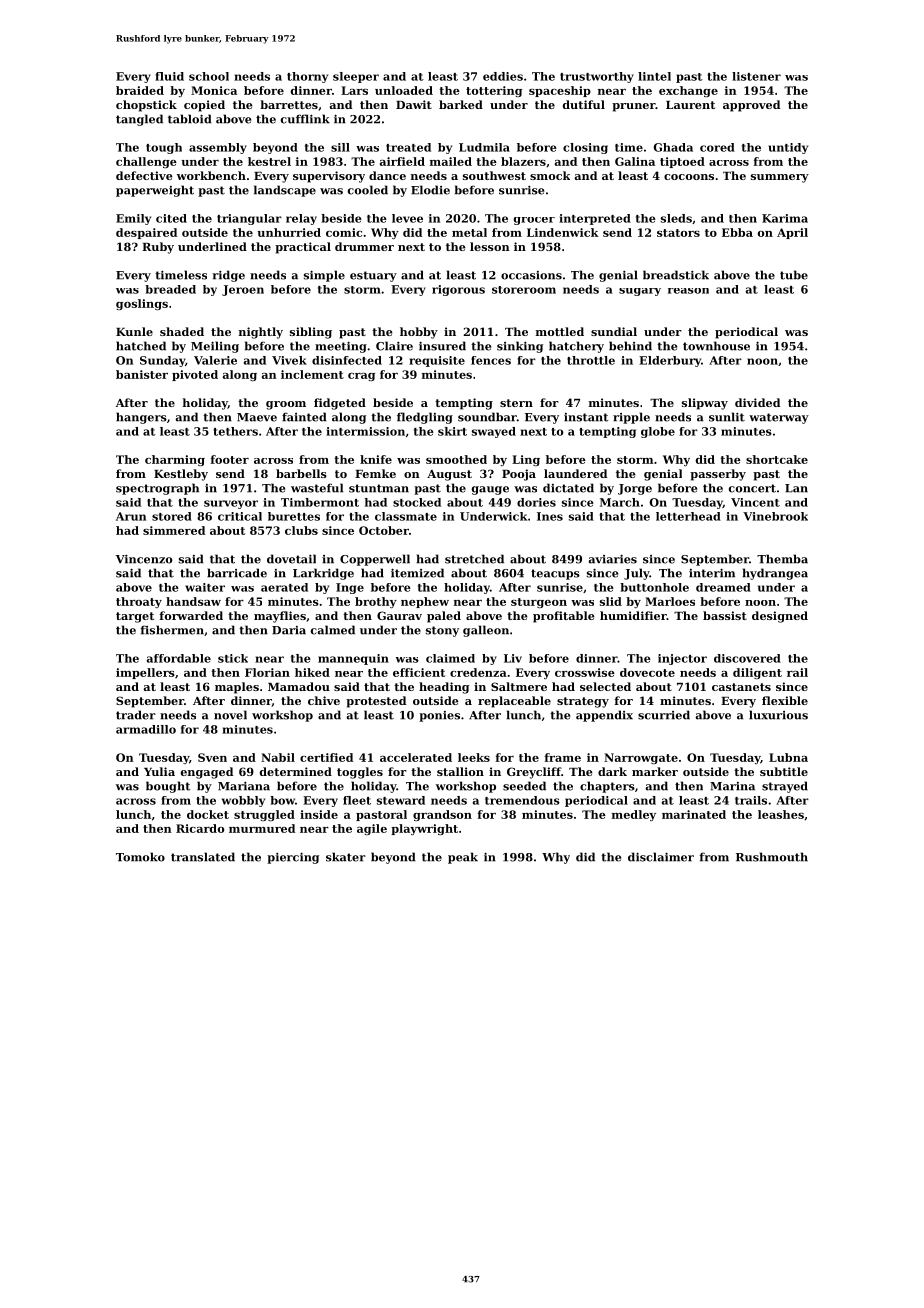 Image resolution: width=924 pixels, height=1308 pixels. What do you see at coordinates (209, 76) in the image?
I see `school` at bounding box center [209, 76].
